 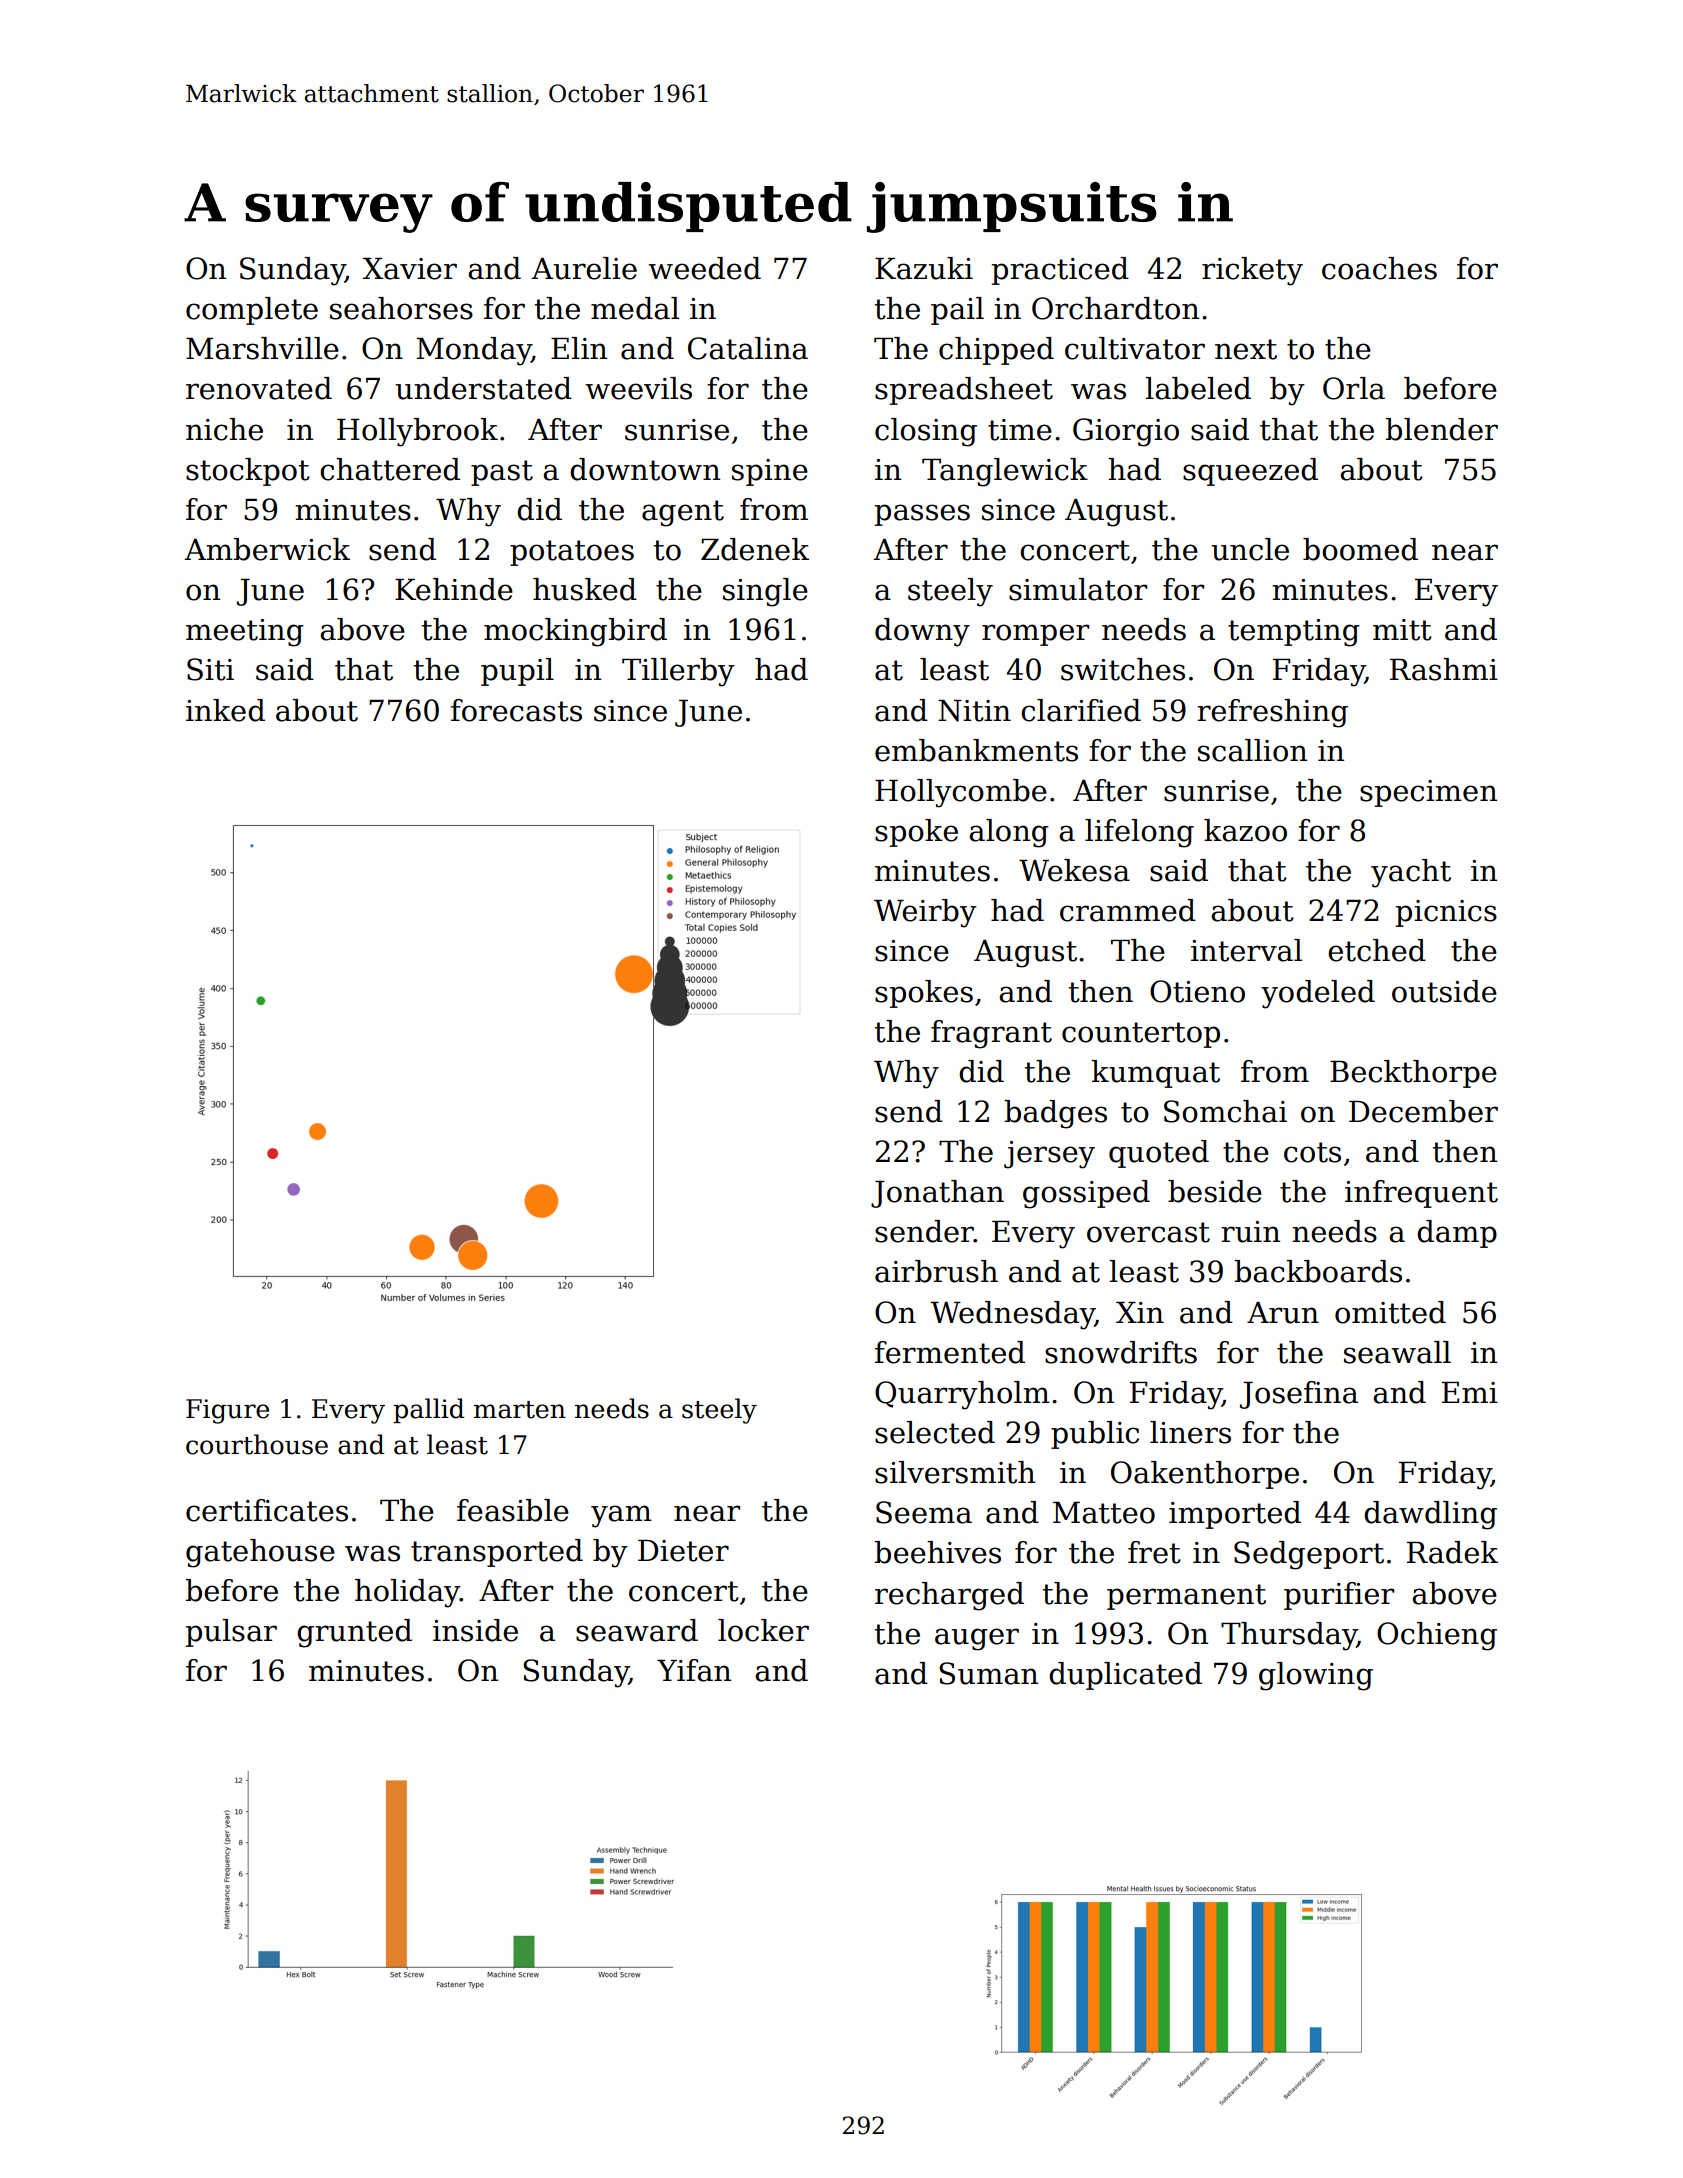 I want to click on complete, so click(x=252, y=311).
